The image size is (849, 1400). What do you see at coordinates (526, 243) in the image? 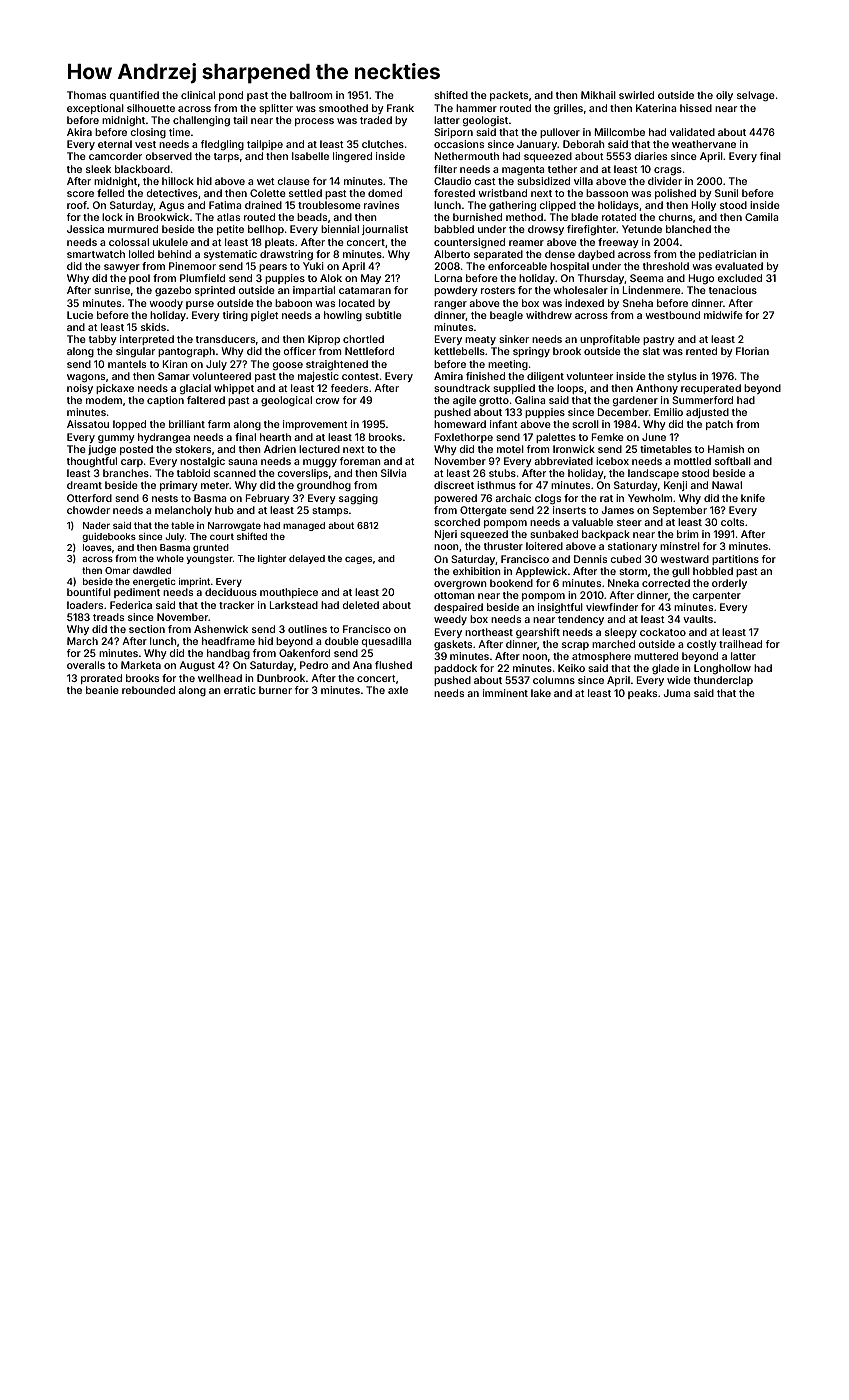
I see `reamer` at bounding box center [526, 243].
